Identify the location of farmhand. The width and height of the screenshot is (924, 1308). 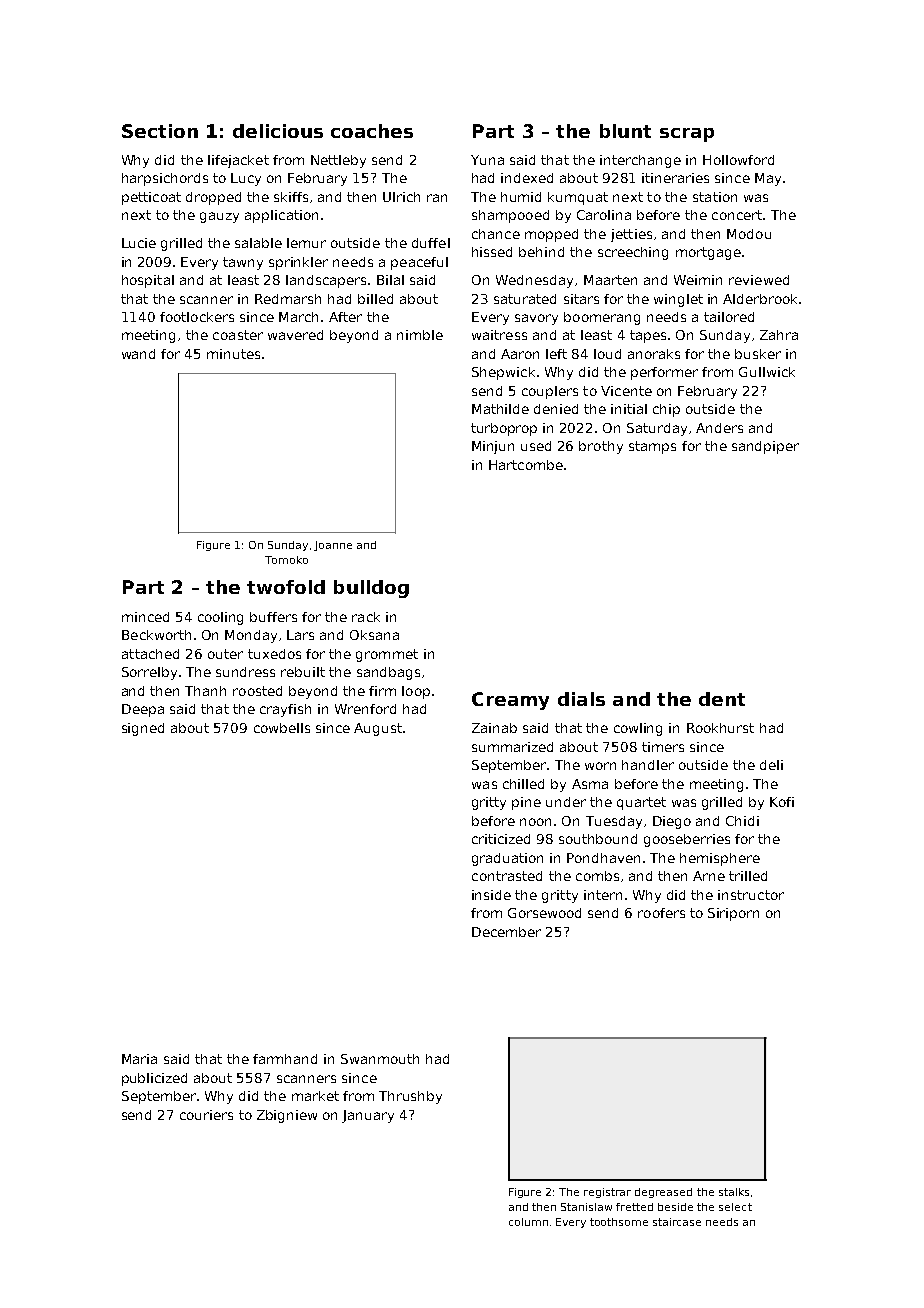
(285, 1059).
